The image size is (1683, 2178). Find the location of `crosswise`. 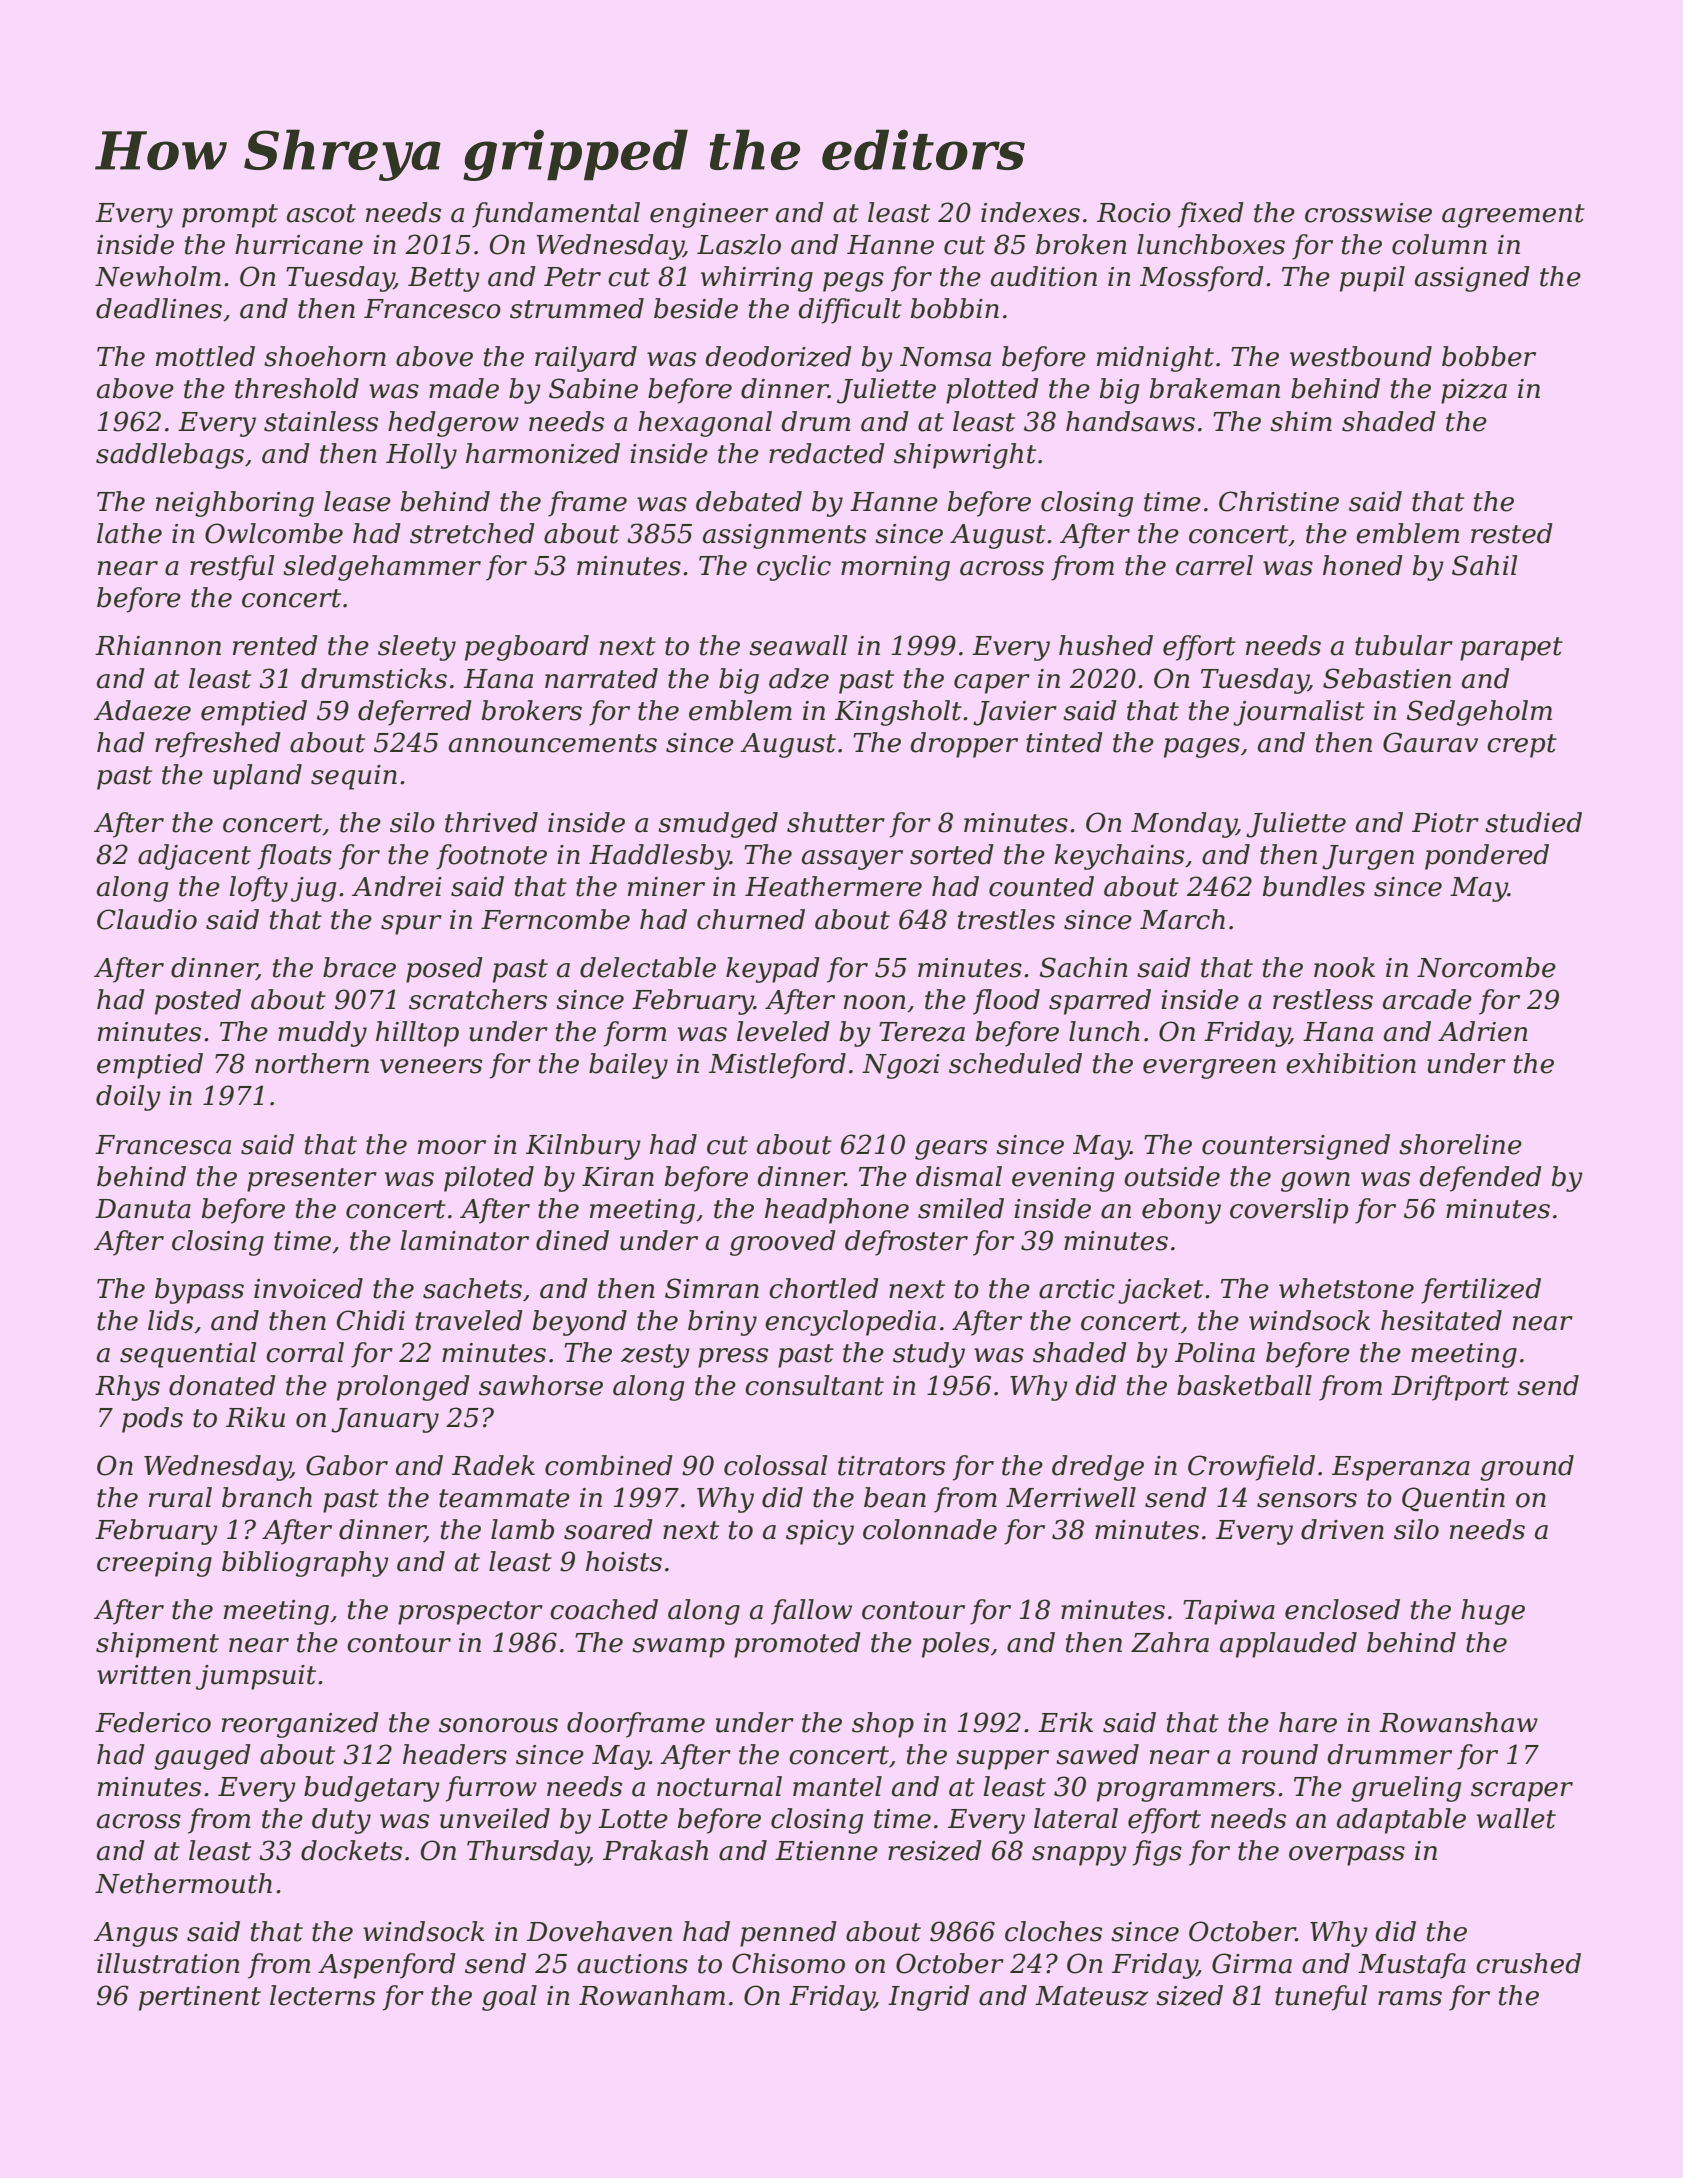

crosswise is located at coordinates (1368, 213).
